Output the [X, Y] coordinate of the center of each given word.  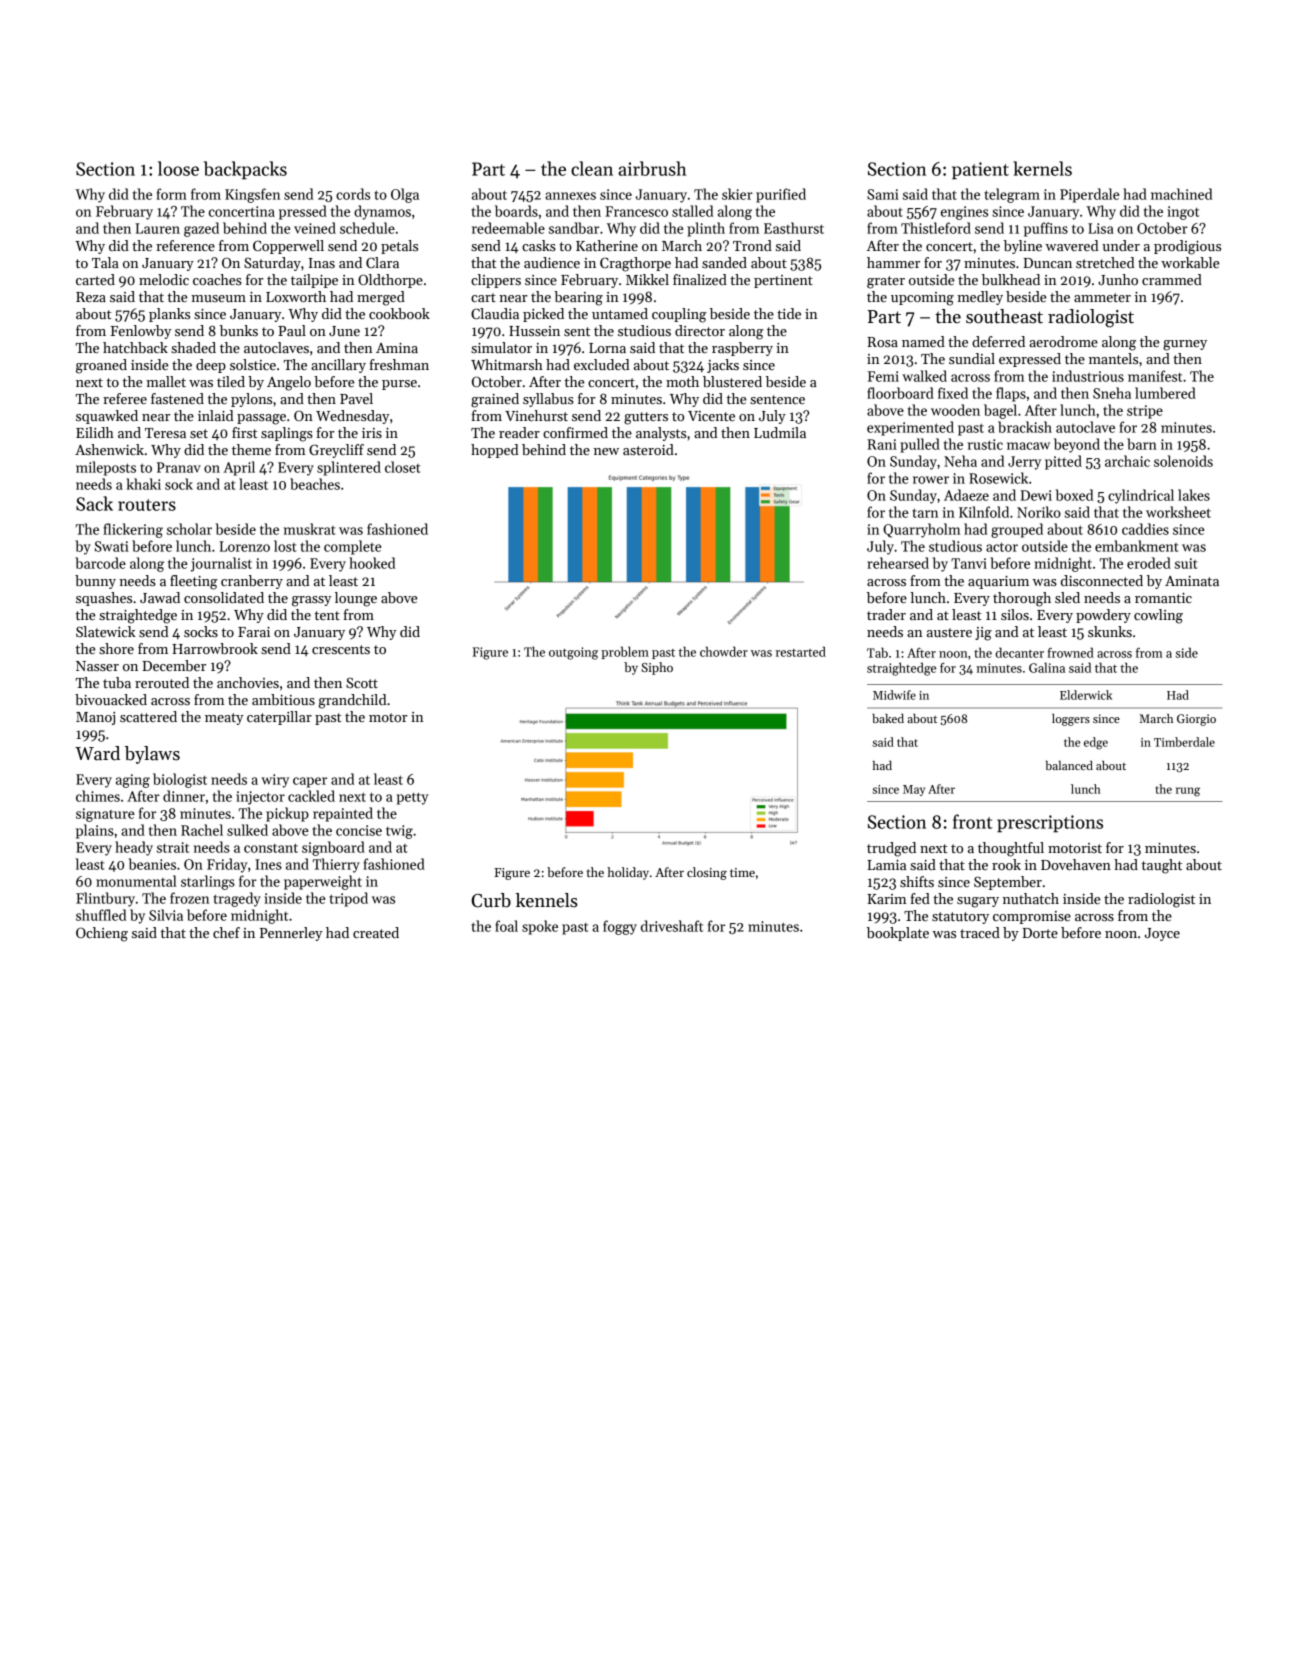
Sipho [657, 668]
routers [147, 505]
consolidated [224, 597]
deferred [998, 341]
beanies [152, 864]
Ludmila [780, 432]
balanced [1069, 765]
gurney [1185, 345]
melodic [164, 279]
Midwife [894, 695]
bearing [578, 298]
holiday [628, 873]
